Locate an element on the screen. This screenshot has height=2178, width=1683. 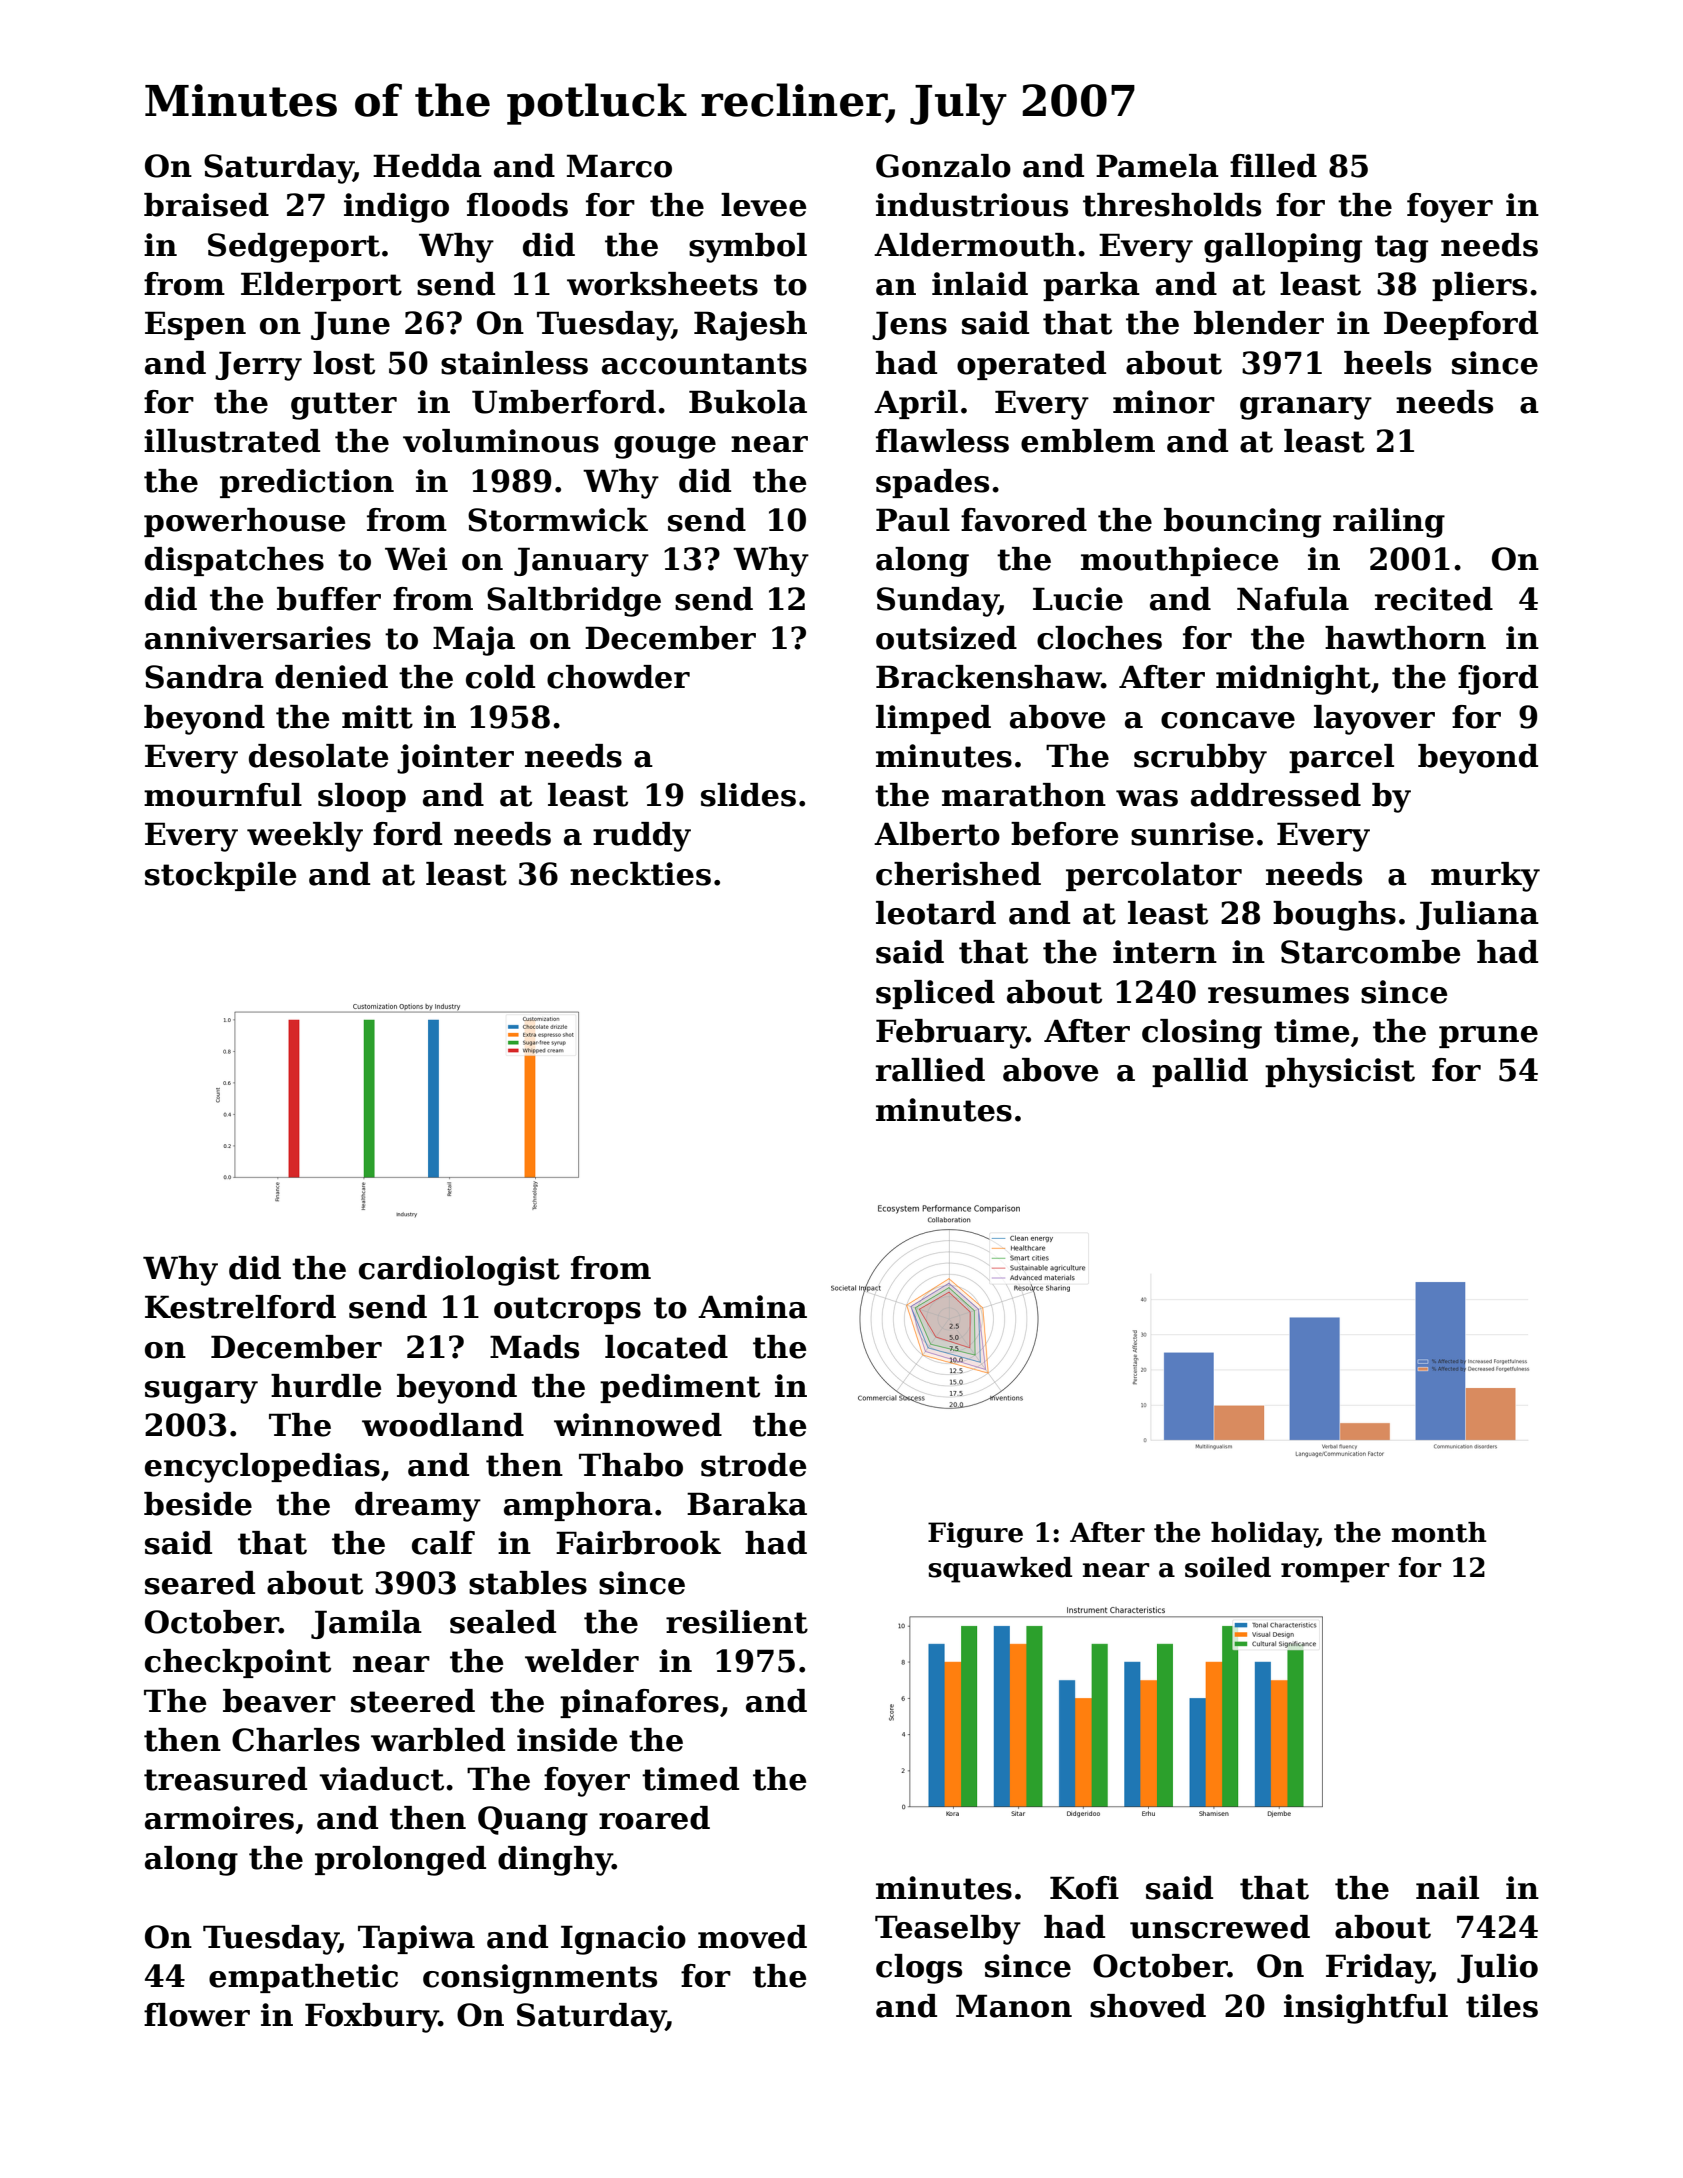
galloping is located at coordinates (1283, 248).
